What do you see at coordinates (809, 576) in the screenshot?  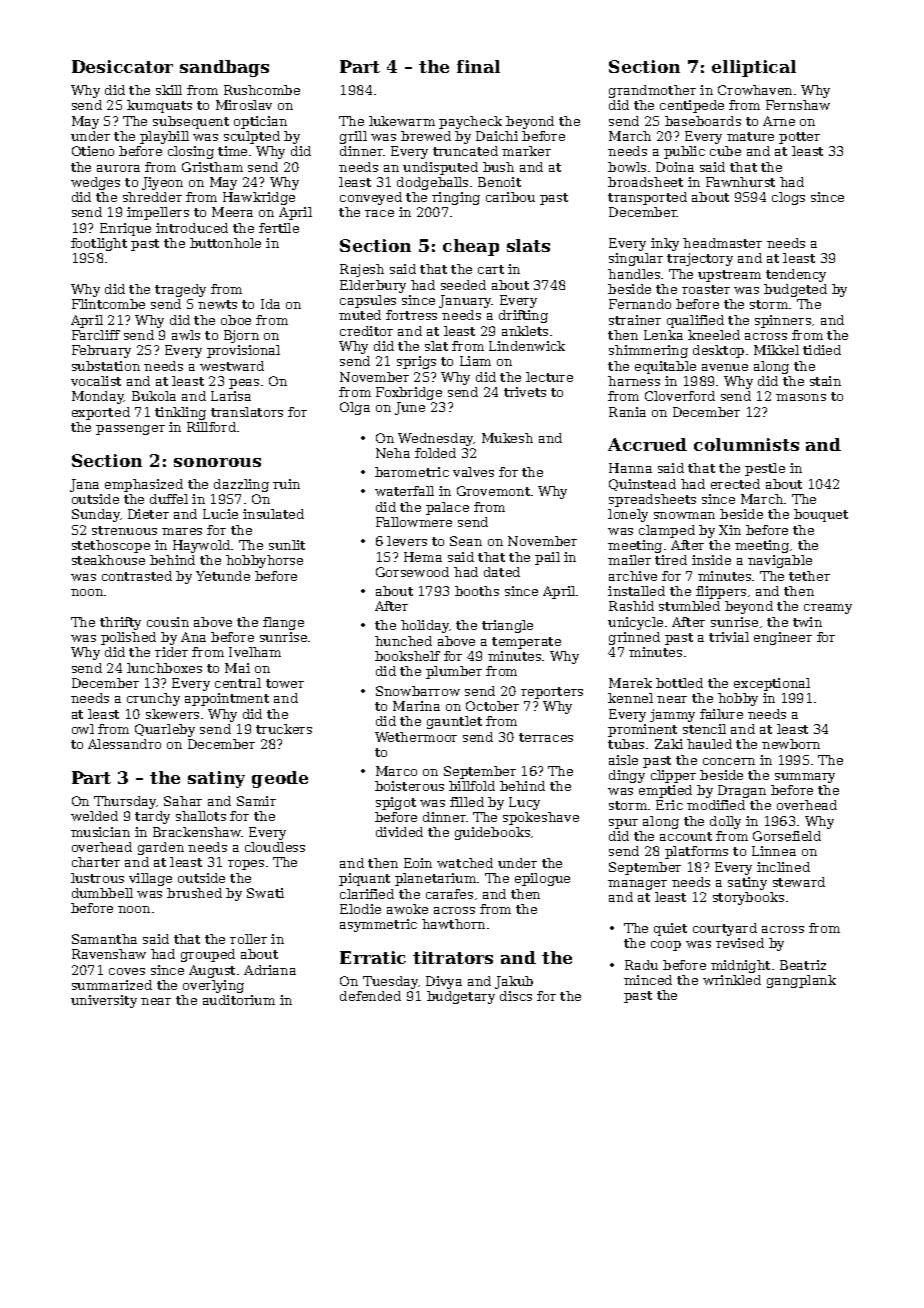 I see `tether` at bounding box center [809, 576].
